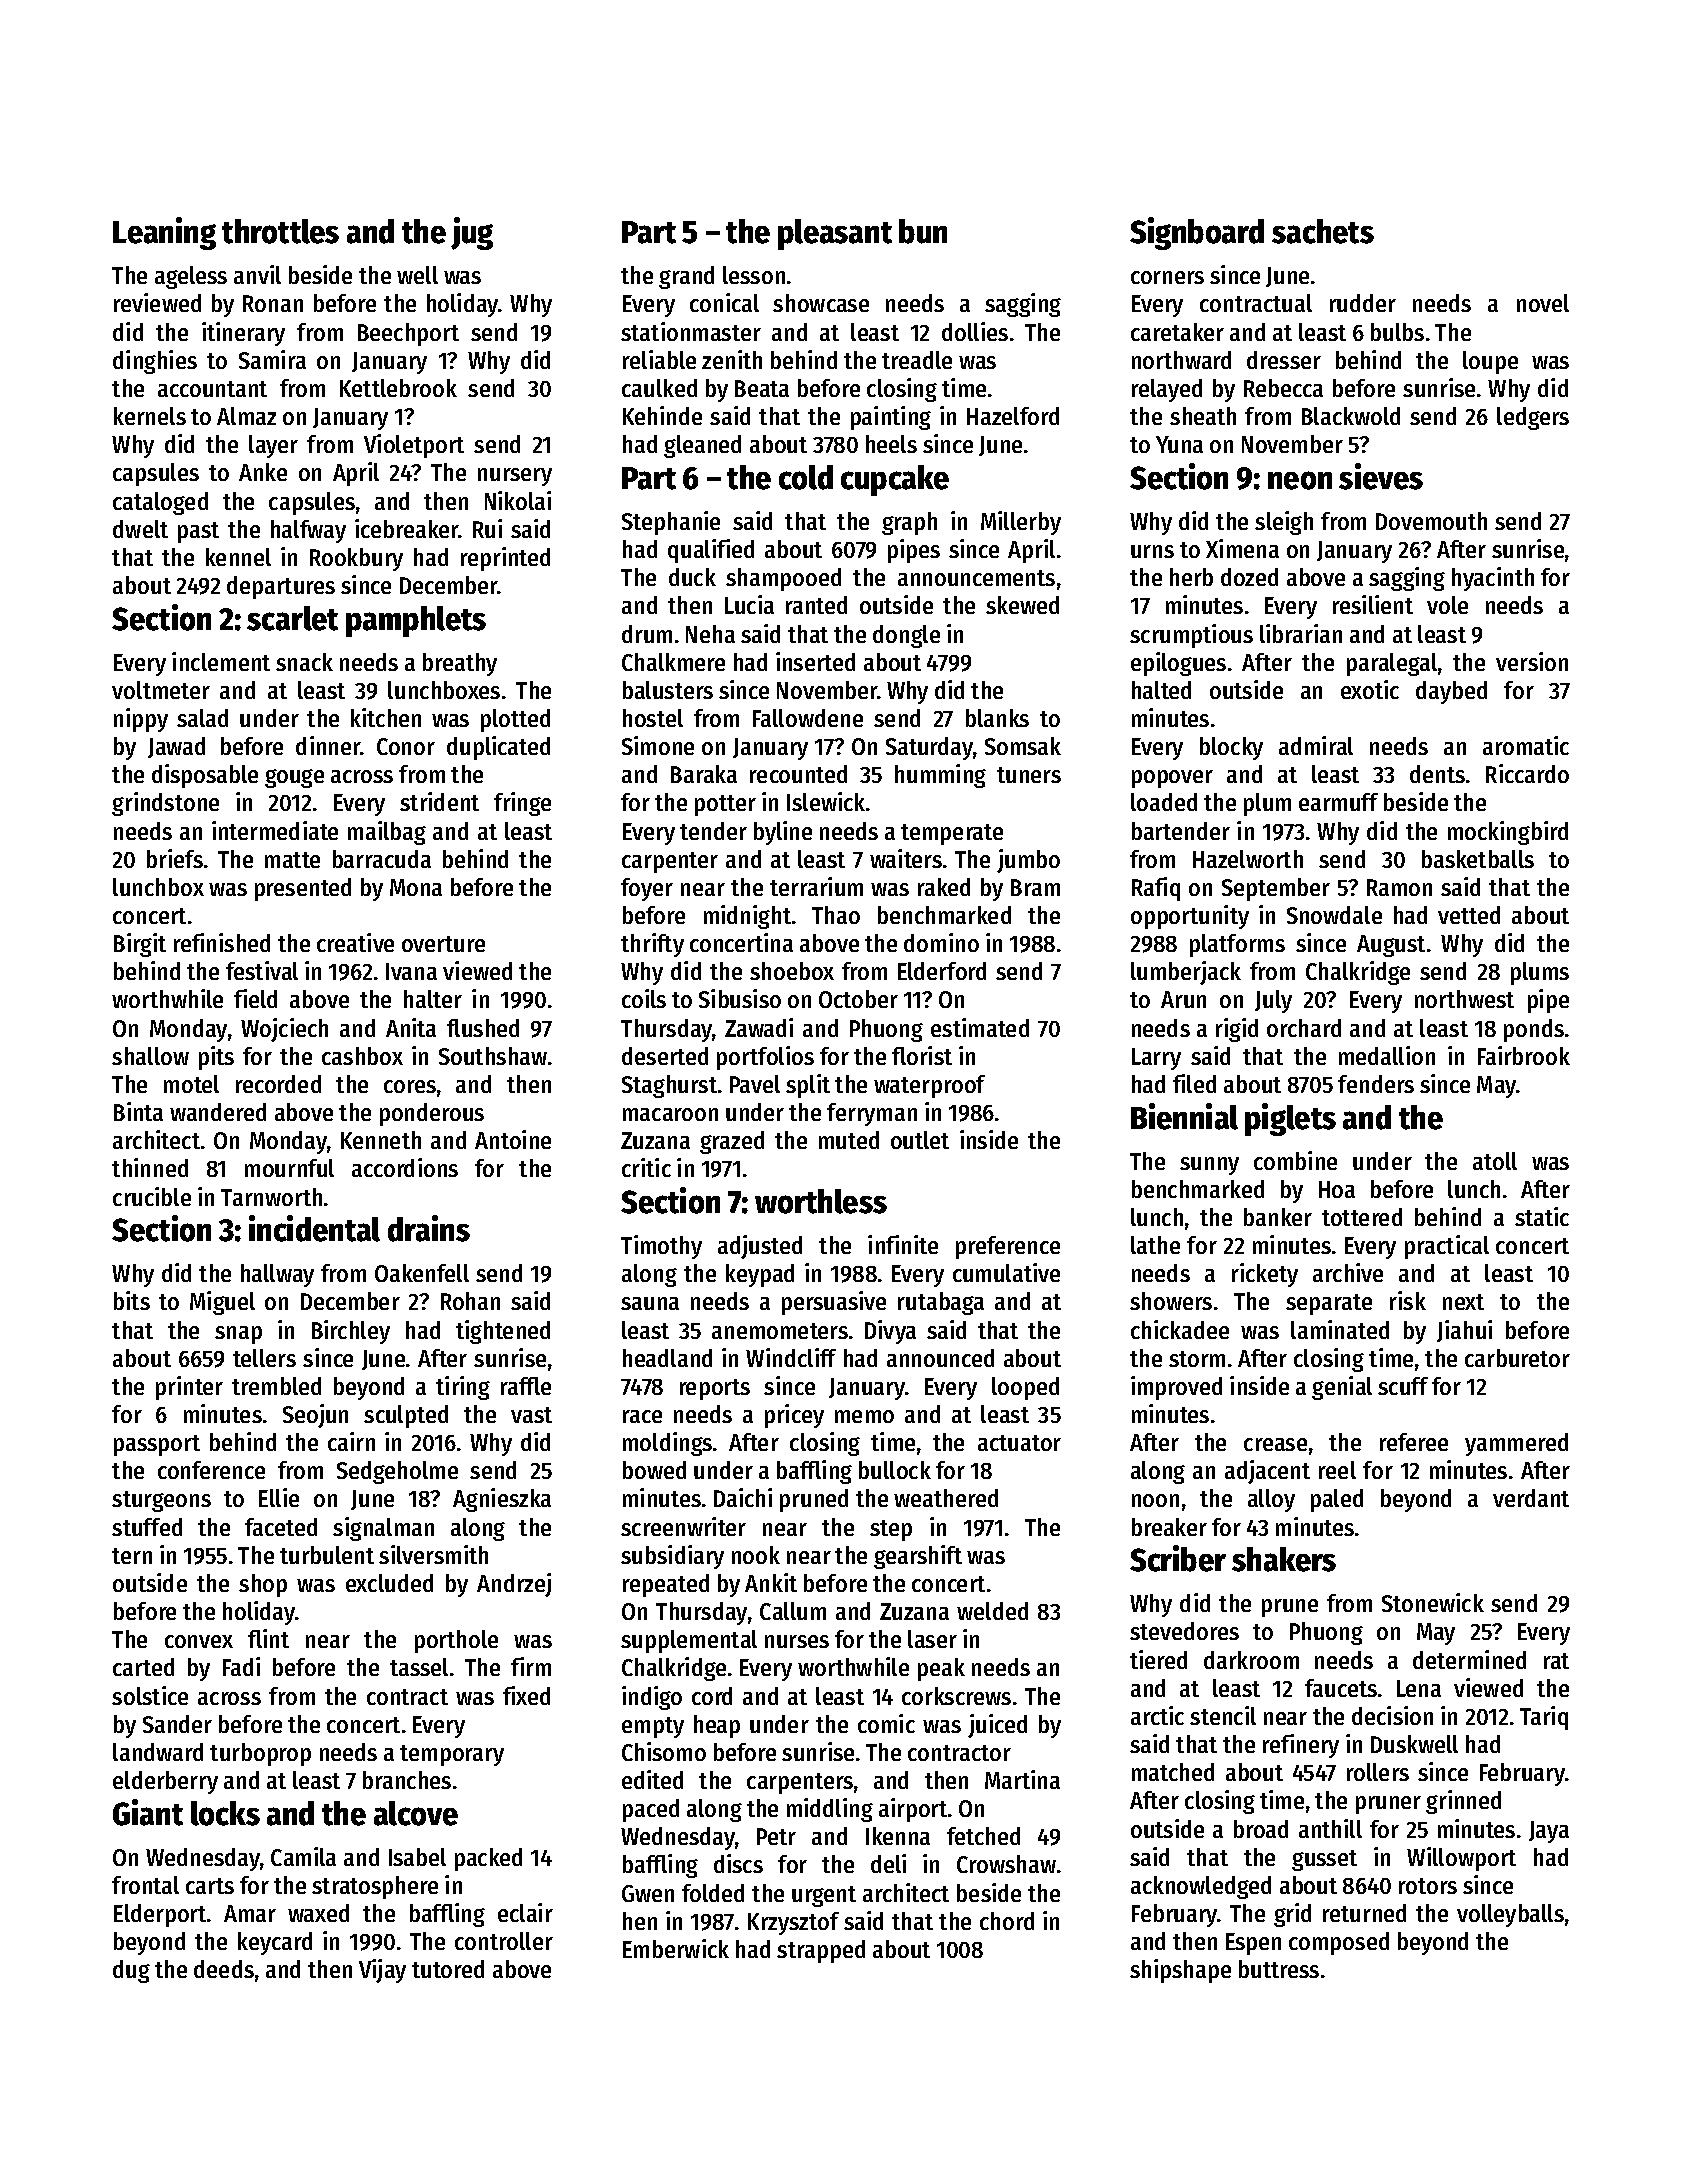  I want to click on Kettlebrook, so click(398, 388).
